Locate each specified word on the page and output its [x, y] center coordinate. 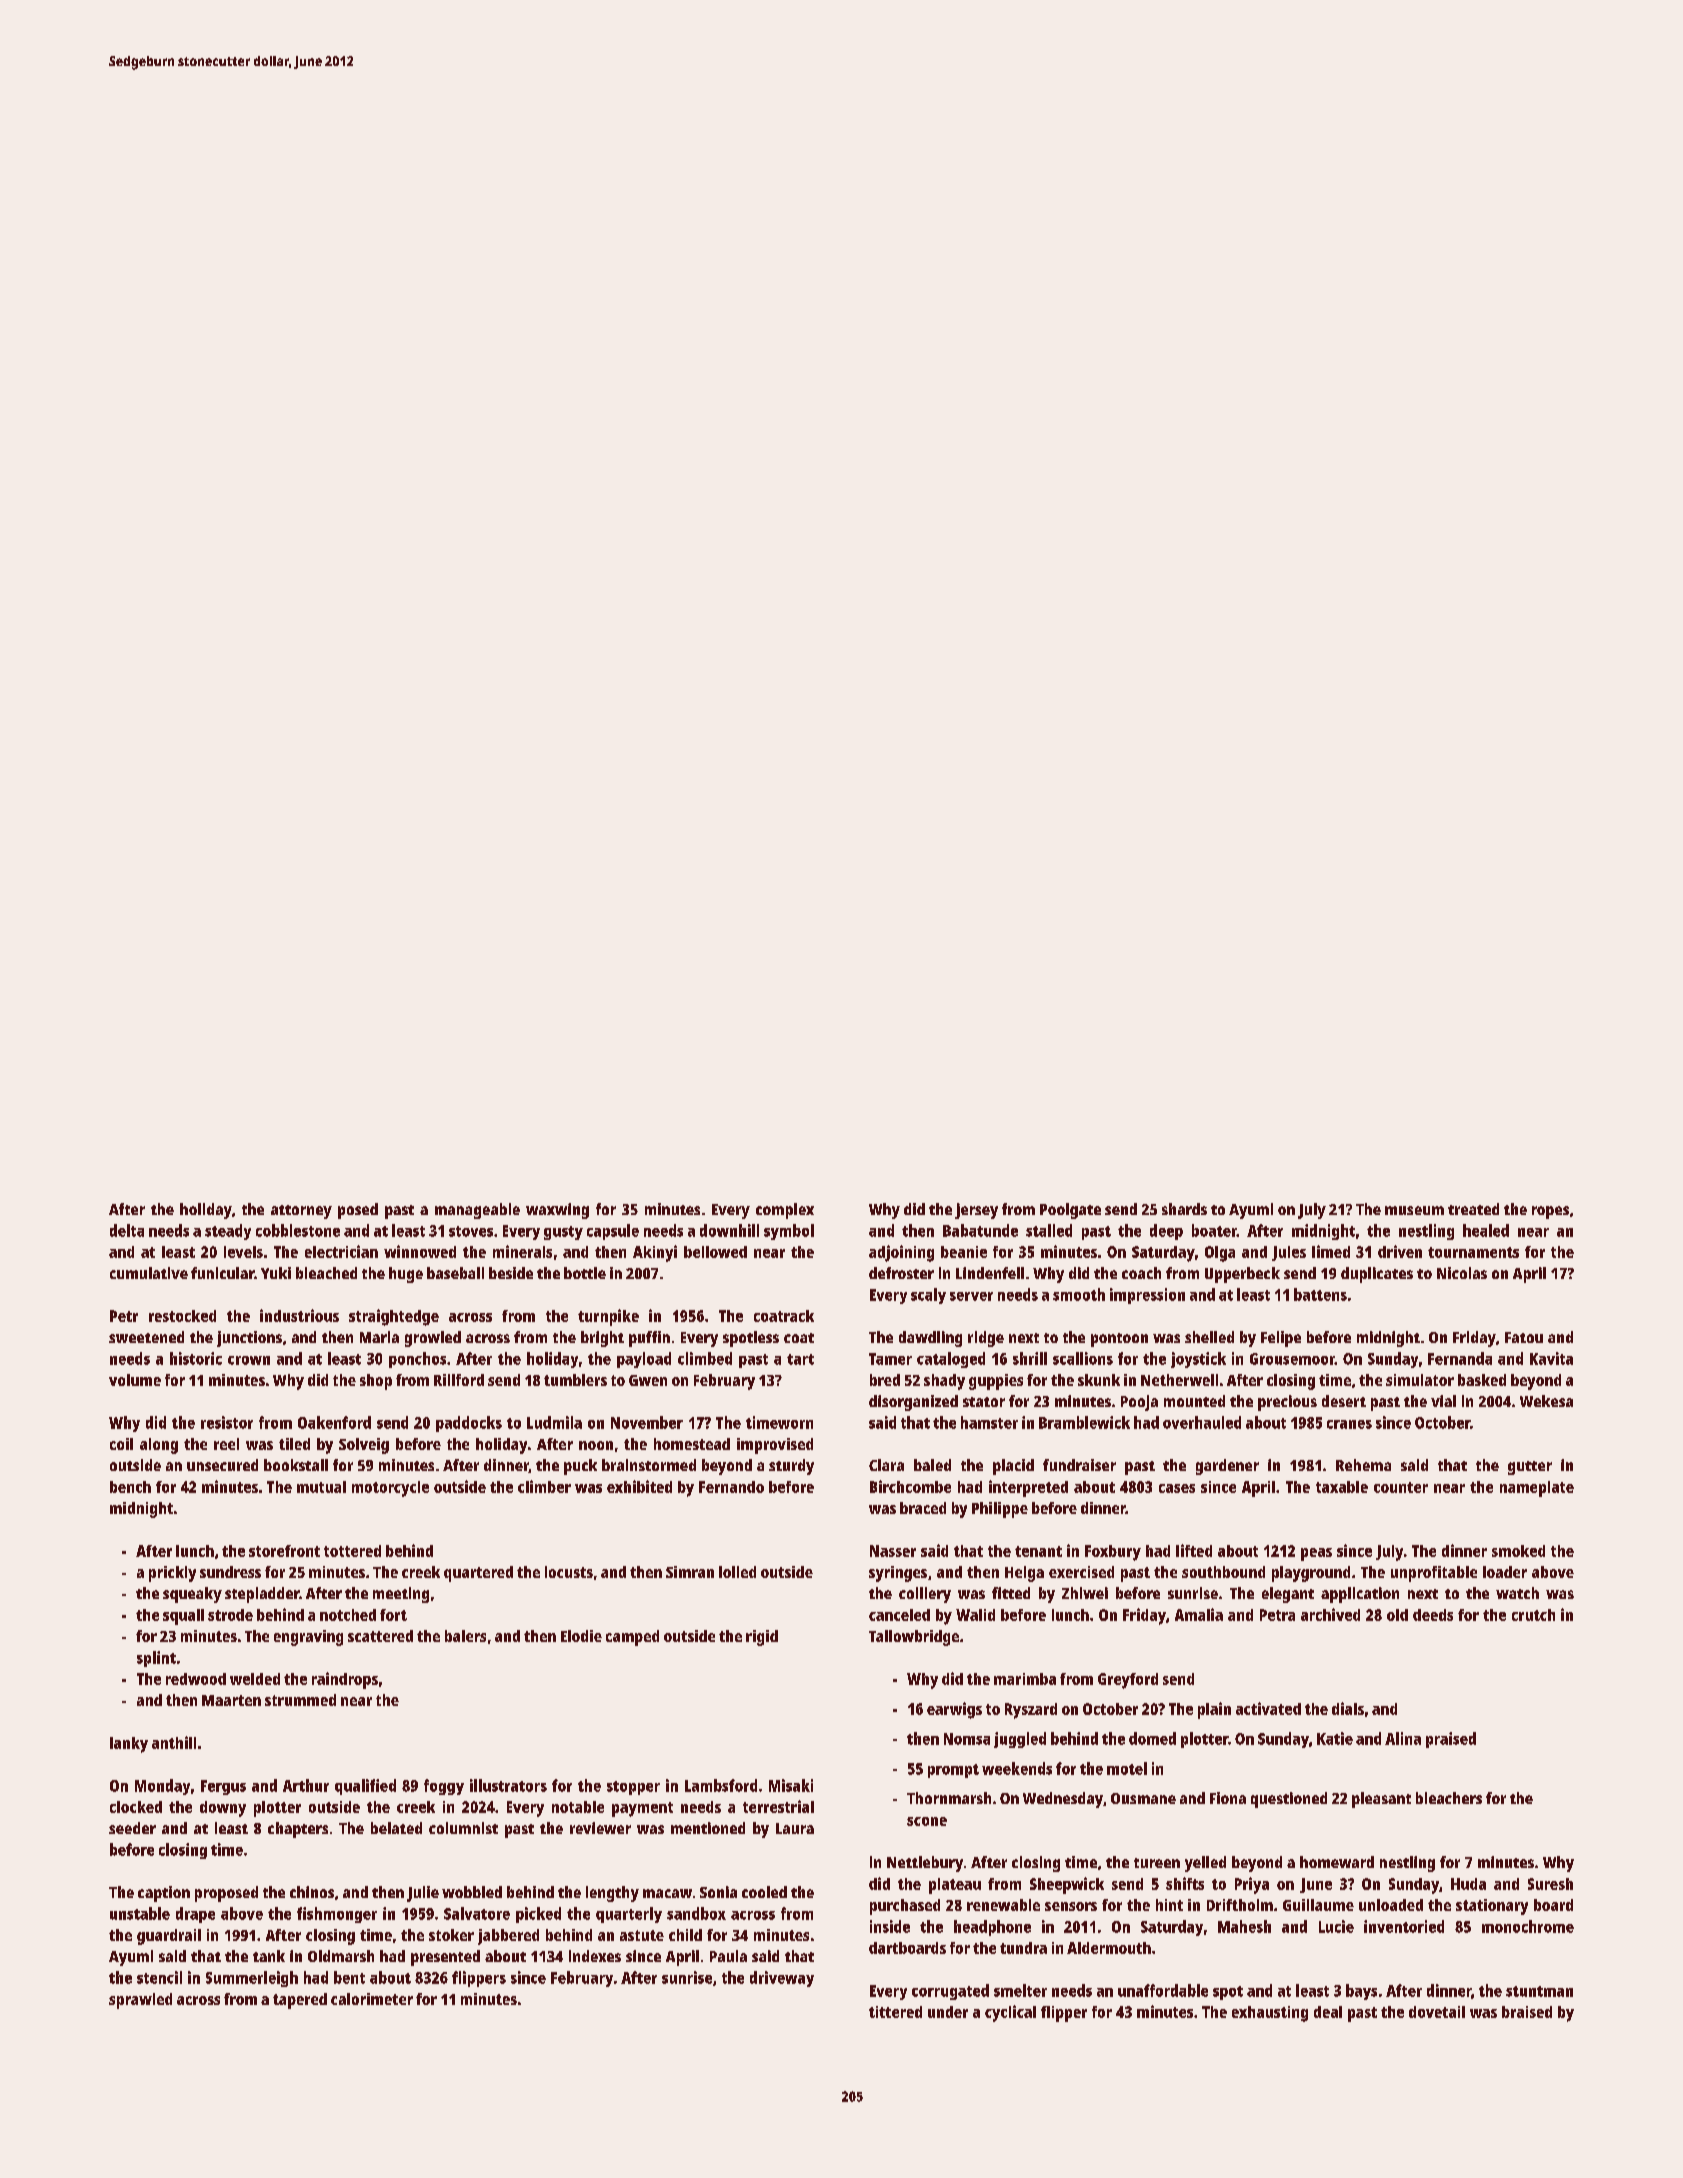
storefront [284, 1551]
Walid [975, 1615]
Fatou [1524, 1337]
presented [445, 1958]
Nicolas [1462, 1273]
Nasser [893, 1551]
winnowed [420, 1251]
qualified [365, 1787]
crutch [1533, 1615]
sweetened [146, 1337]
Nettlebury [925, 1864]
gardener [1227, 1467]
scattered [380, 1636]
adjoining [901, 1253]
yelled [1205, 1864]
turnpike [608, 1317]
